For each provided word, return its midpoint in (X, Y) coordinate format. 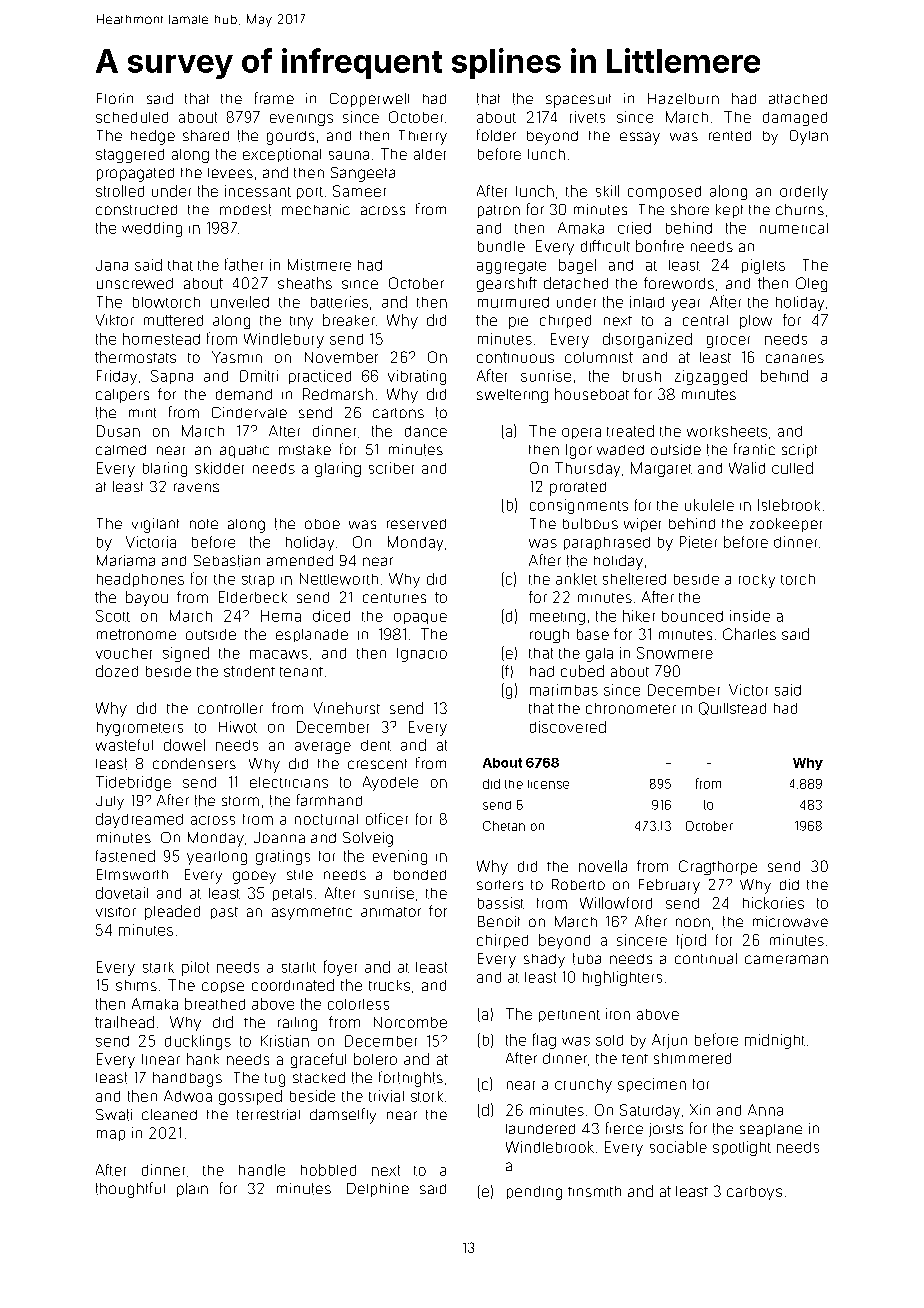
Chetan (504, 826)
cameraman (786, 959)
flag (544, 1041)
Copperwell (369, 100)
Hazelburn (683, 98)
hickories (773, 903)
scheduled (132, 117)
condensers (194, 763)
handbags (187, 1079)
